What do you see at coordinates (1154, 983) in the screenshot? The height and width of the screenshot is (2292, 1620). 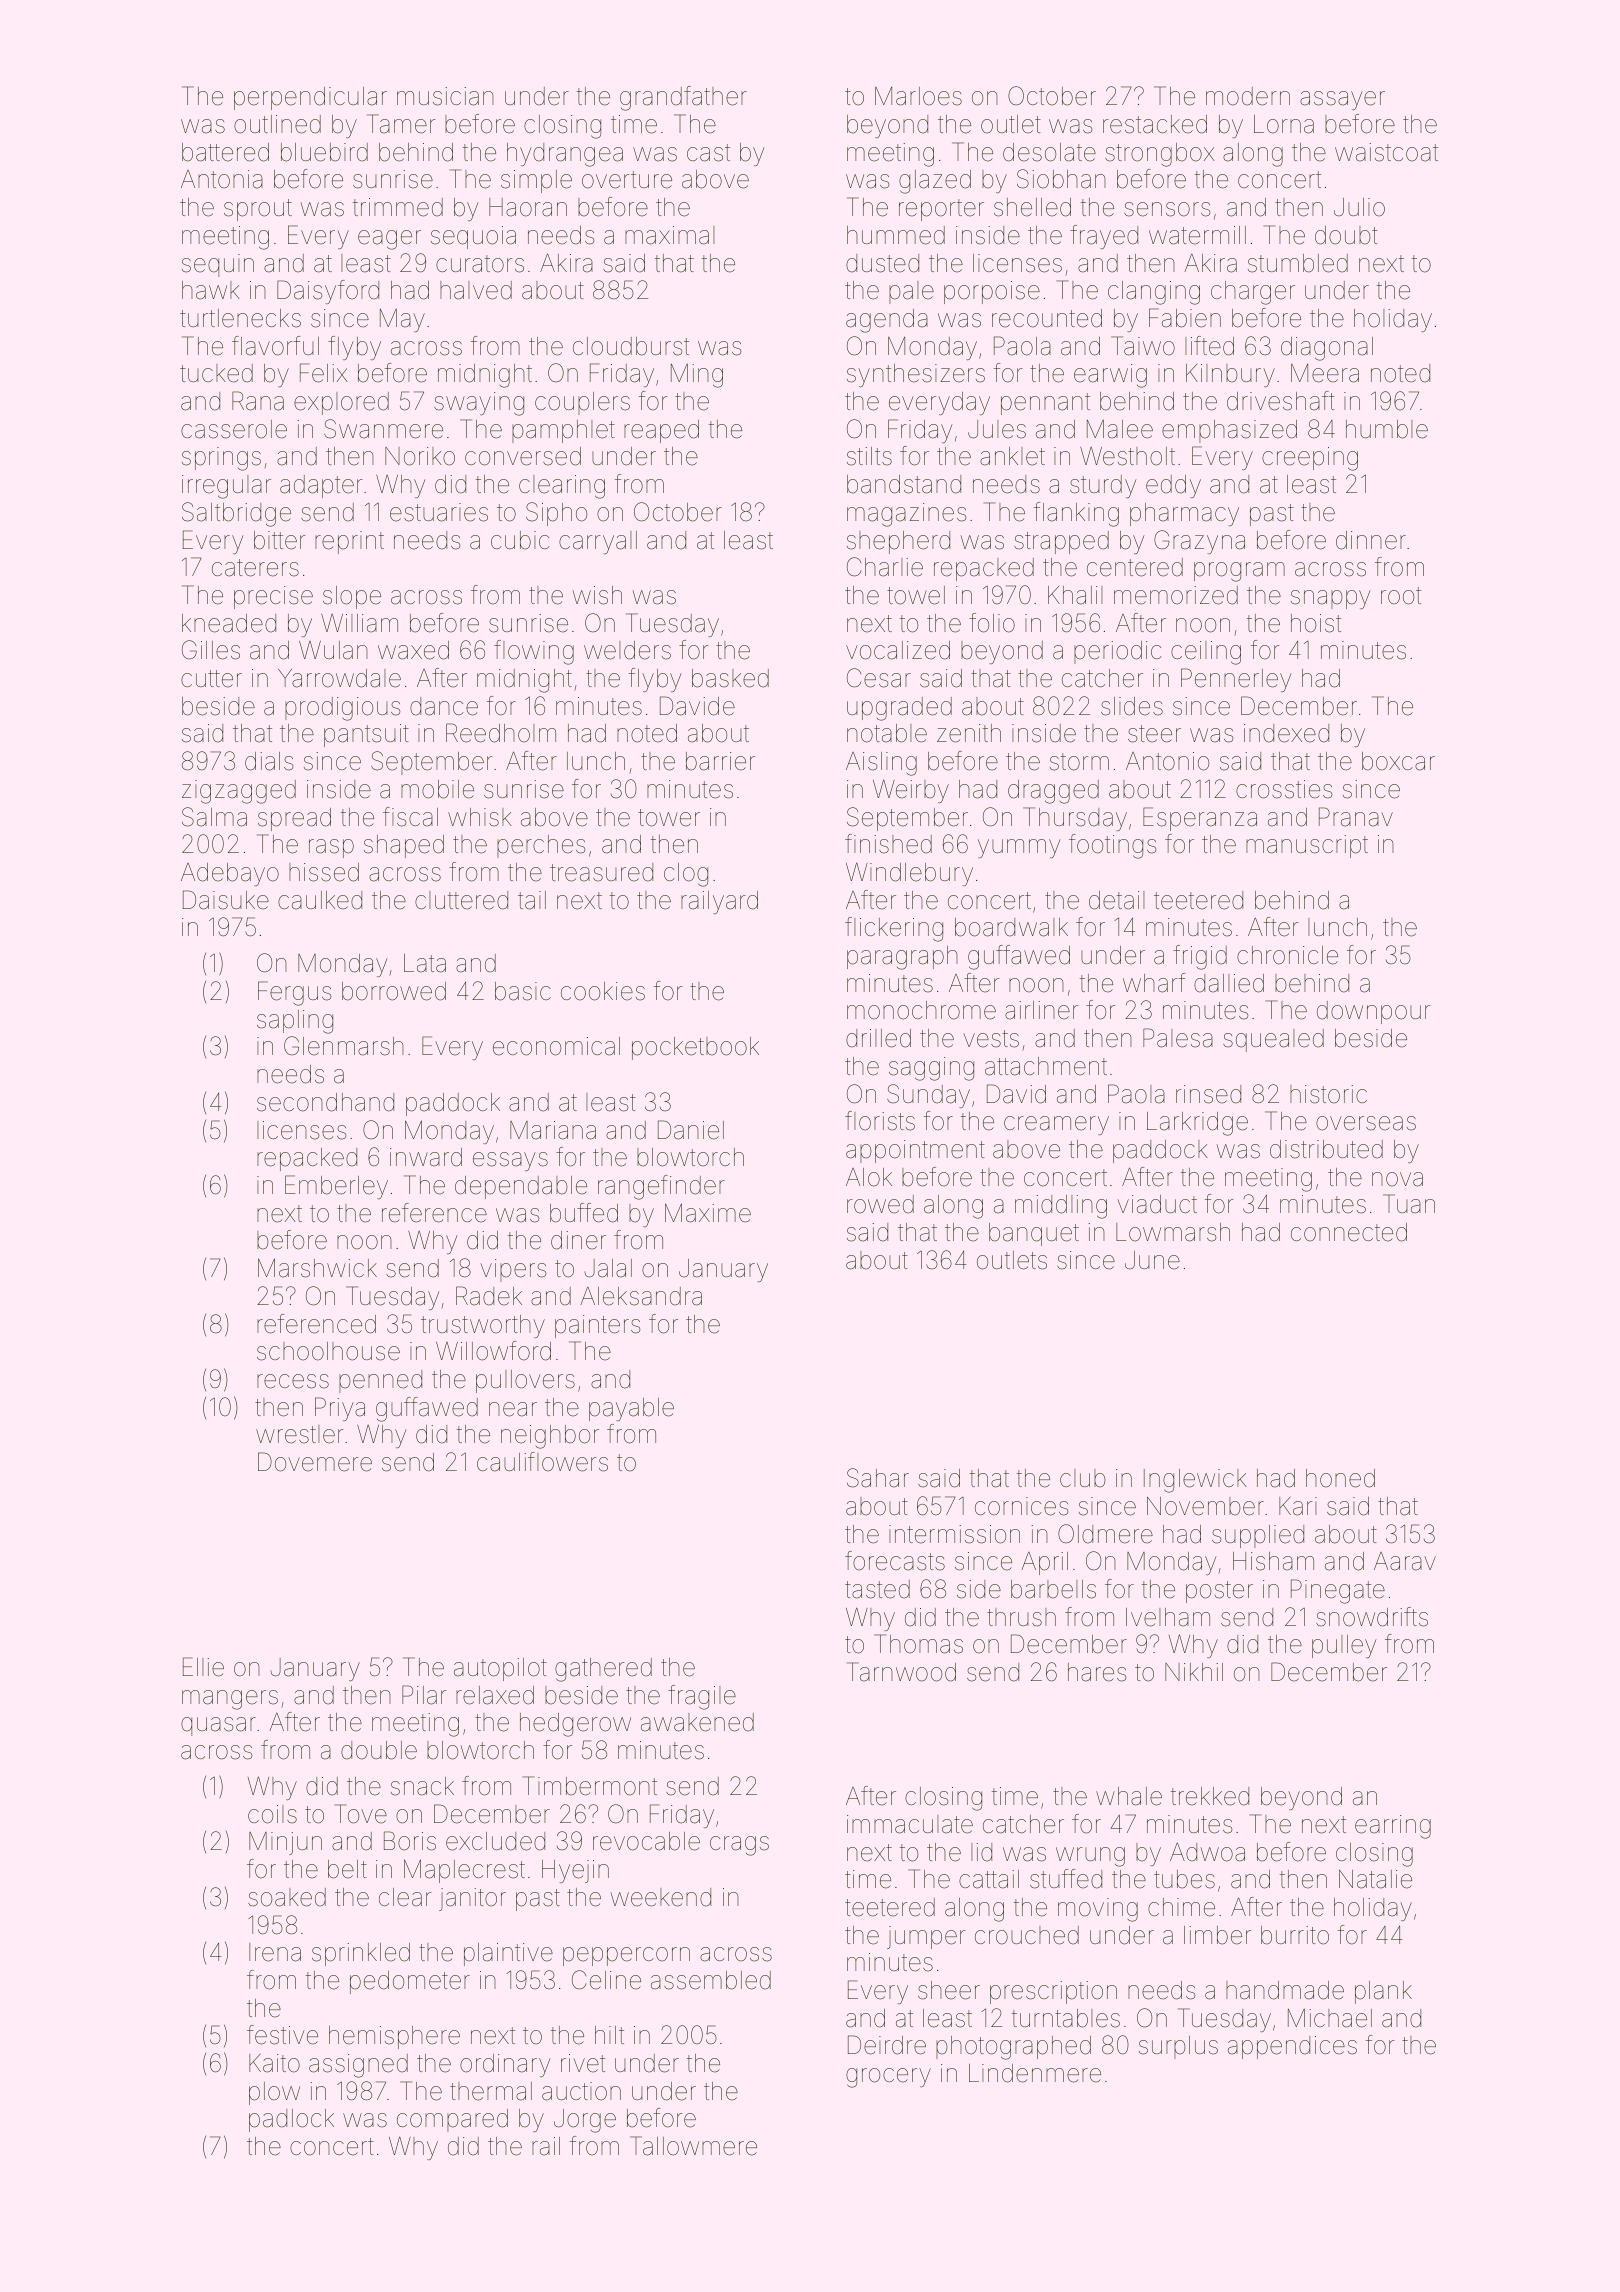 I see `wharf` at bounding box center [1154, 983].
